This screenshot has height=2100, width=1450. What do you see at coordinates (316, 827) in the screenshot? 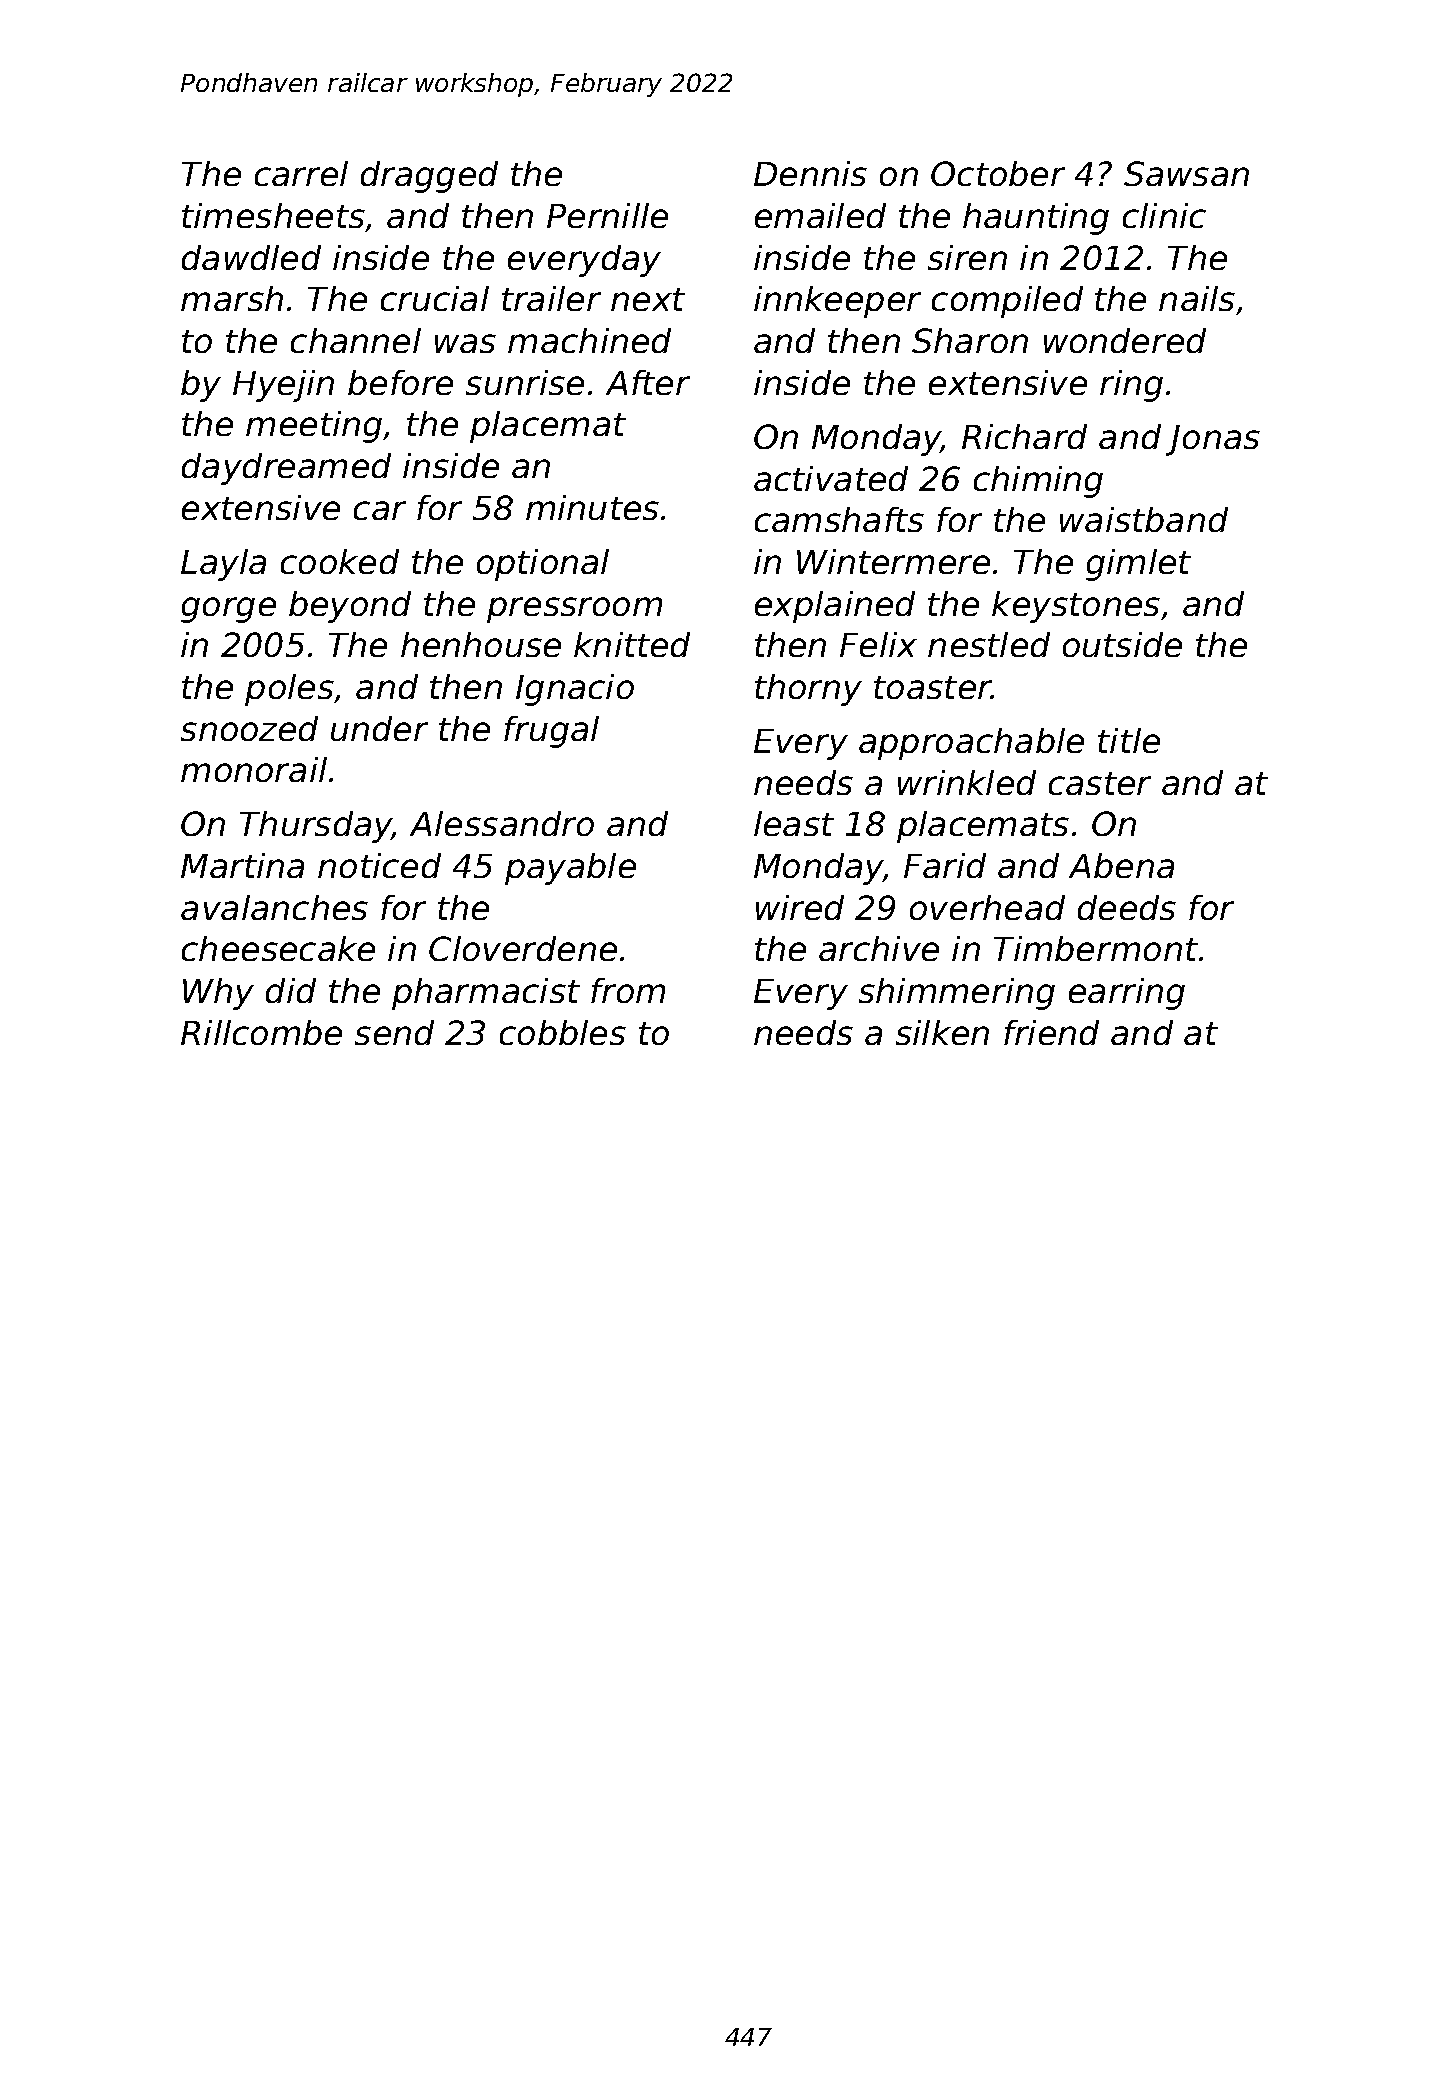
I see `Thursday` at bounding box center [316, 827].
